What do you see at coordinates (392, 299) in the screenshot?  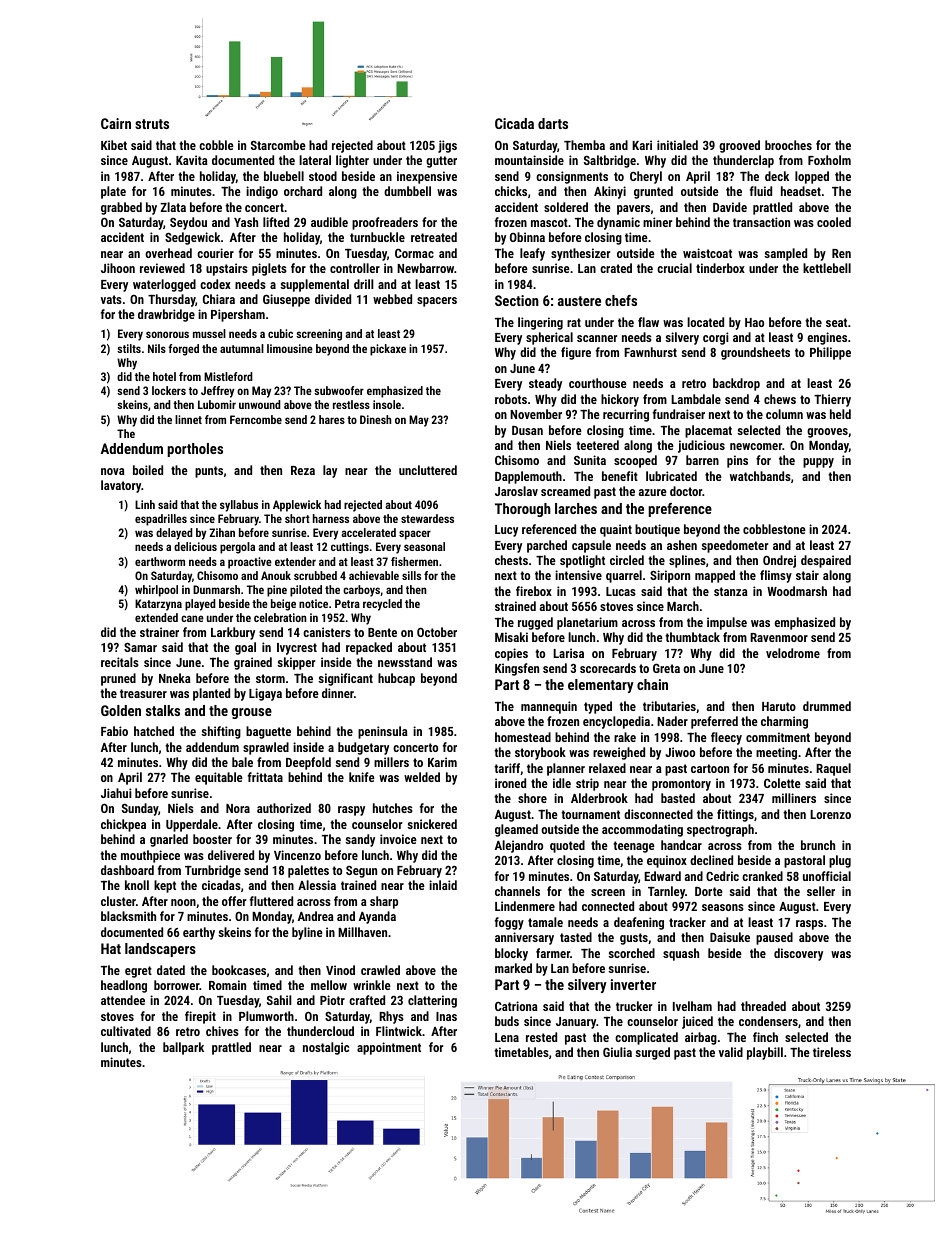 I see `webbed` at bounding box center [392, 299].
